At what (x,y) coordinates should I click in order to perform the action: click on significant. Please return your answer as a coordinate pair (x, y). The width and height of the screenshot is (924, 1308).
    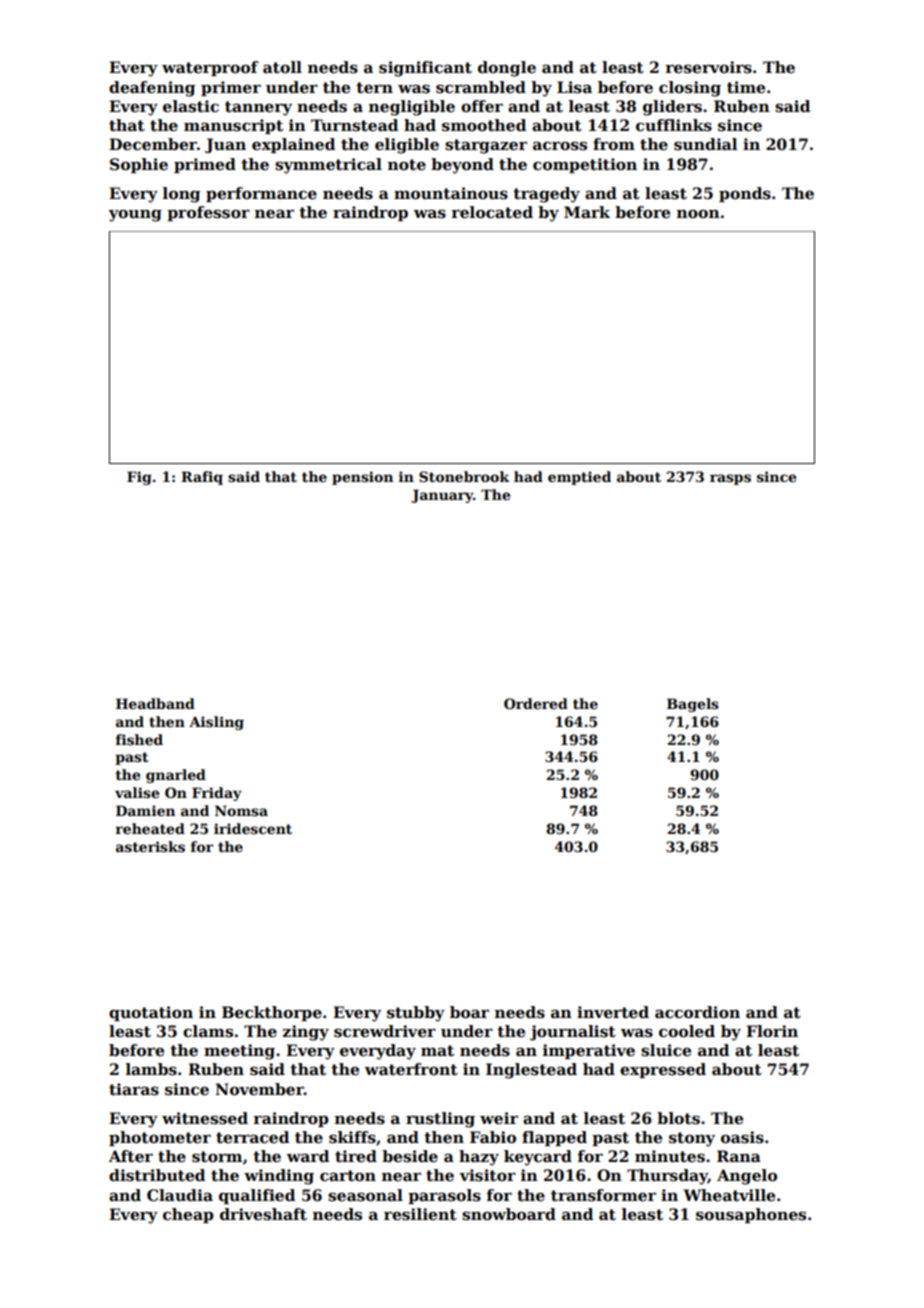
    Looking at the image, I should click on (425, 69).
